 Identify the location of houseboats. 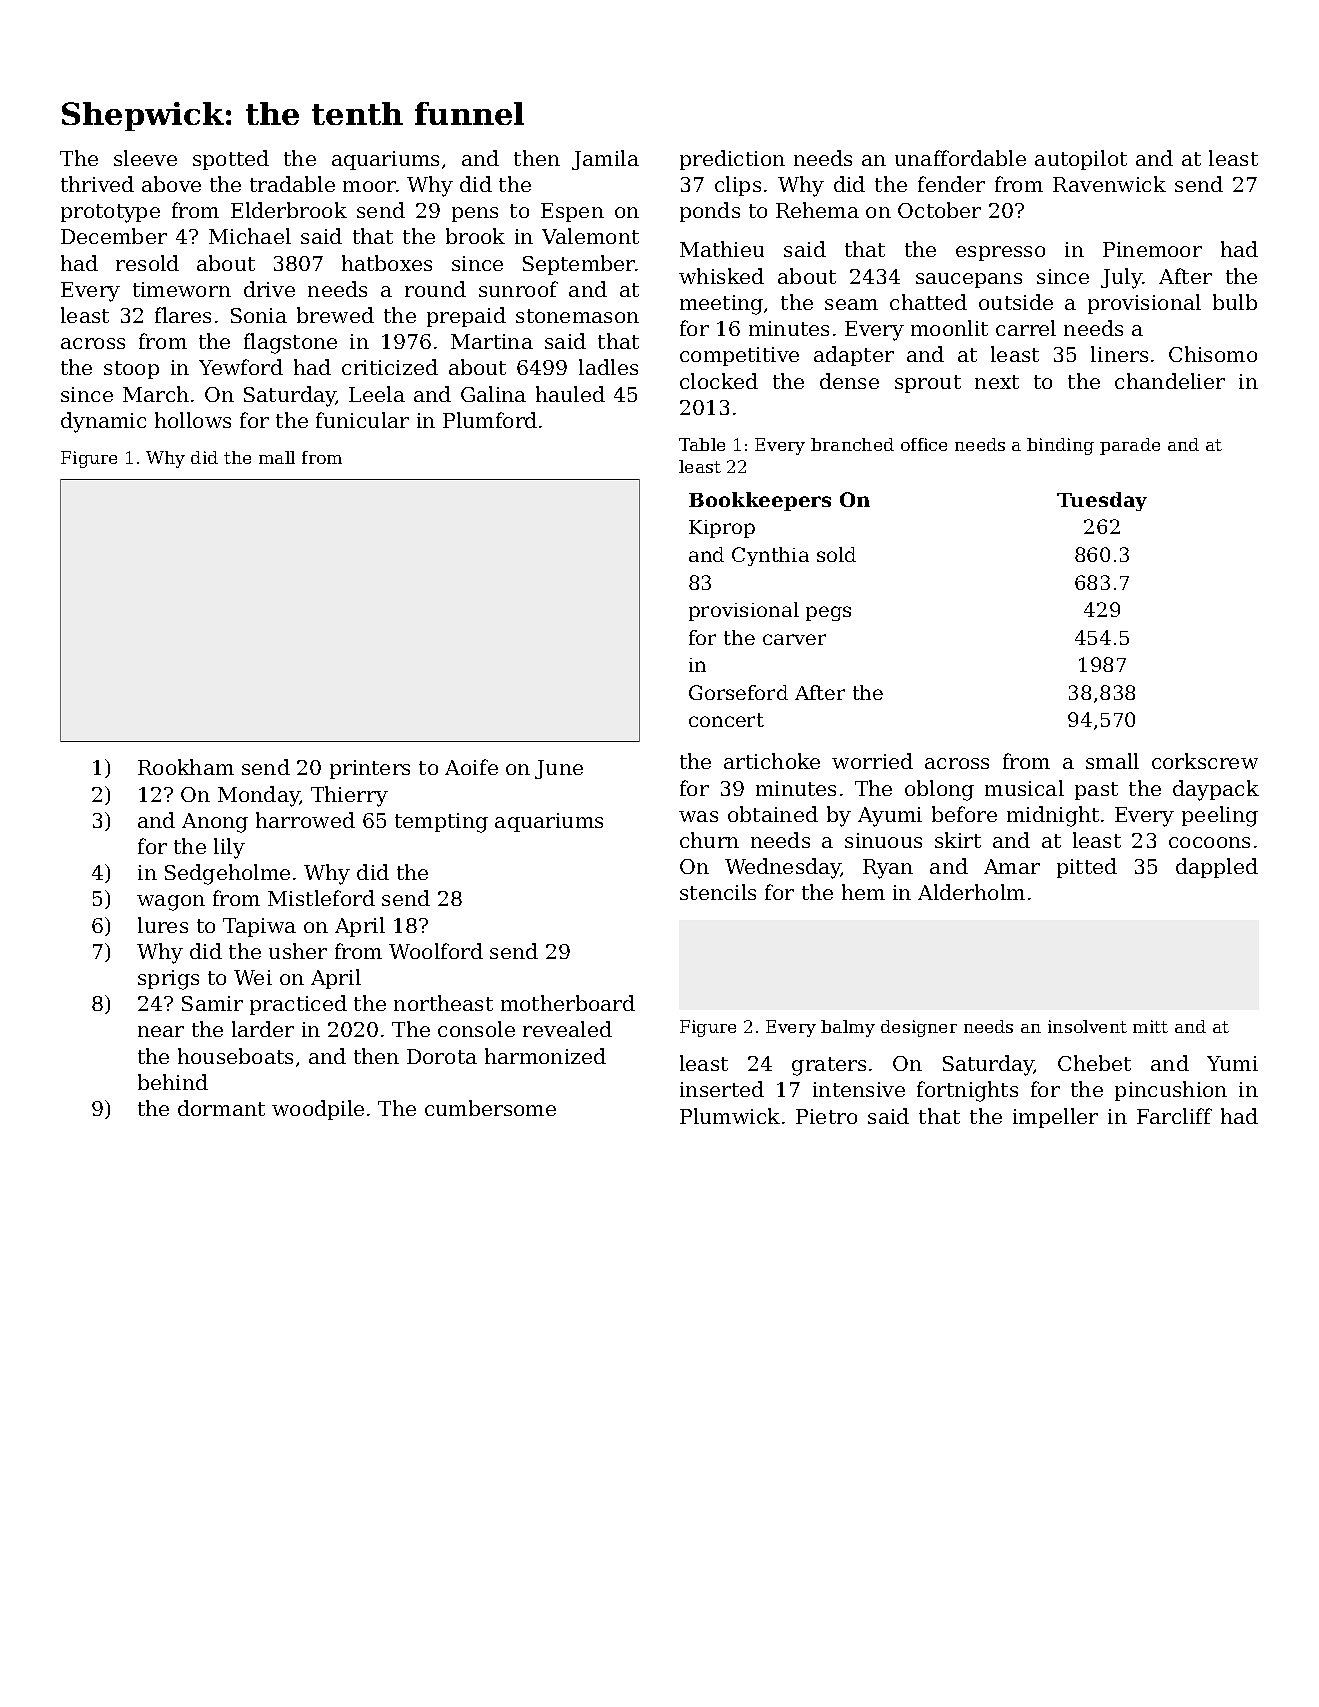
(235, 1056).
